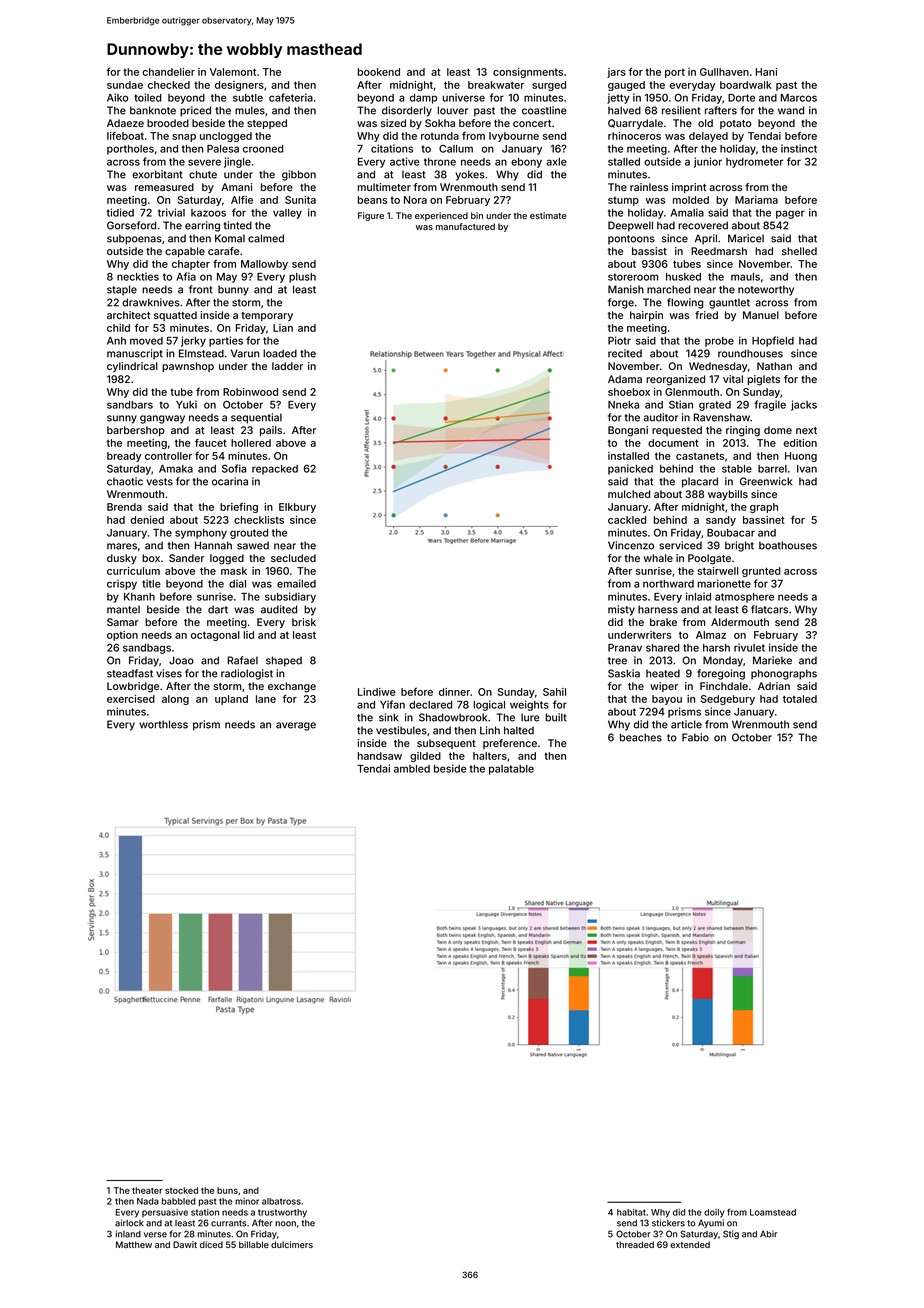 This screenshot has width=924, height=1308. Describe the element at coordinates (773, 341) in the screenshot. I see `Hopfield` at that location.
